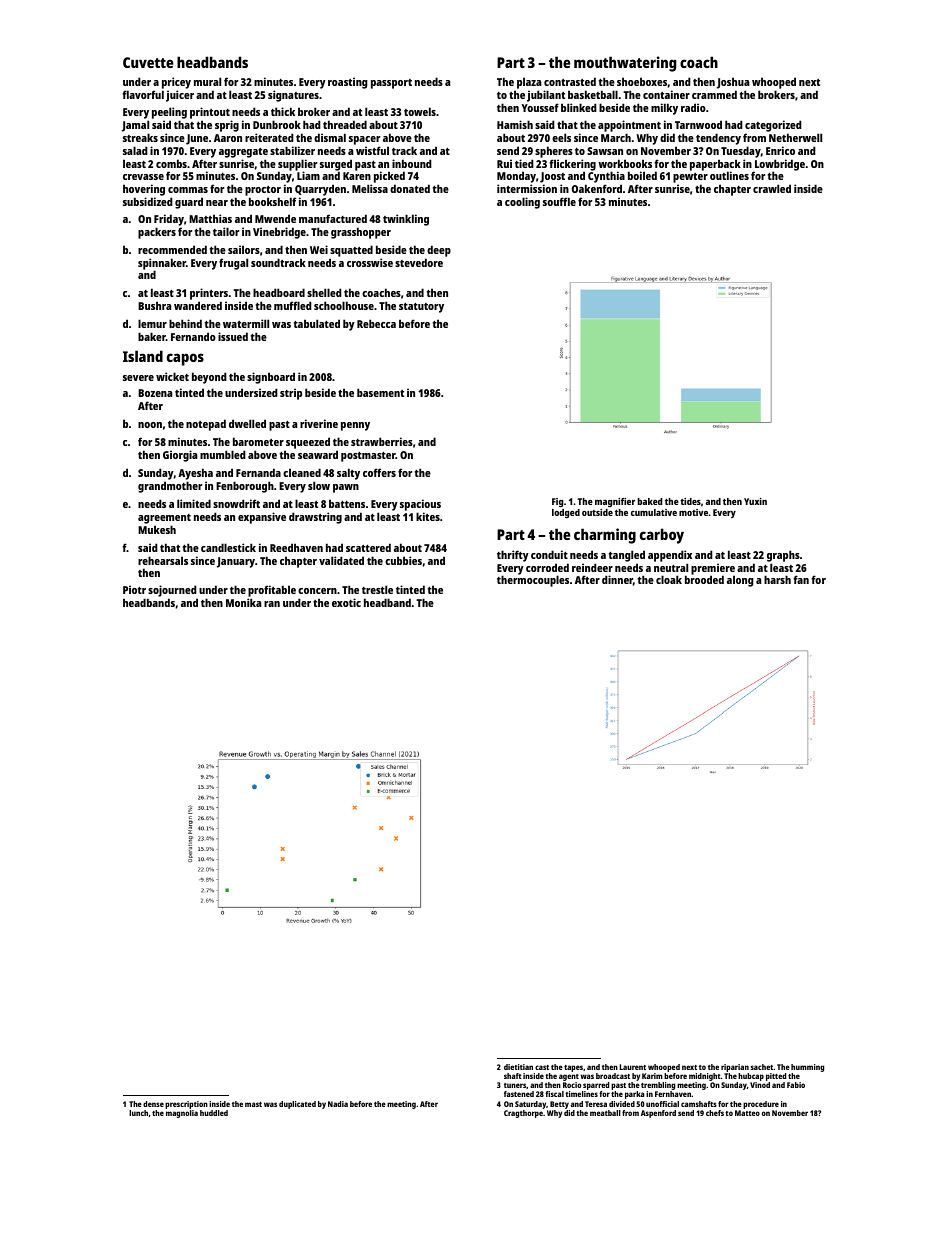 The height and width of the screenshot is (1233, 952). I want to click on deep, so click(439, 251).
